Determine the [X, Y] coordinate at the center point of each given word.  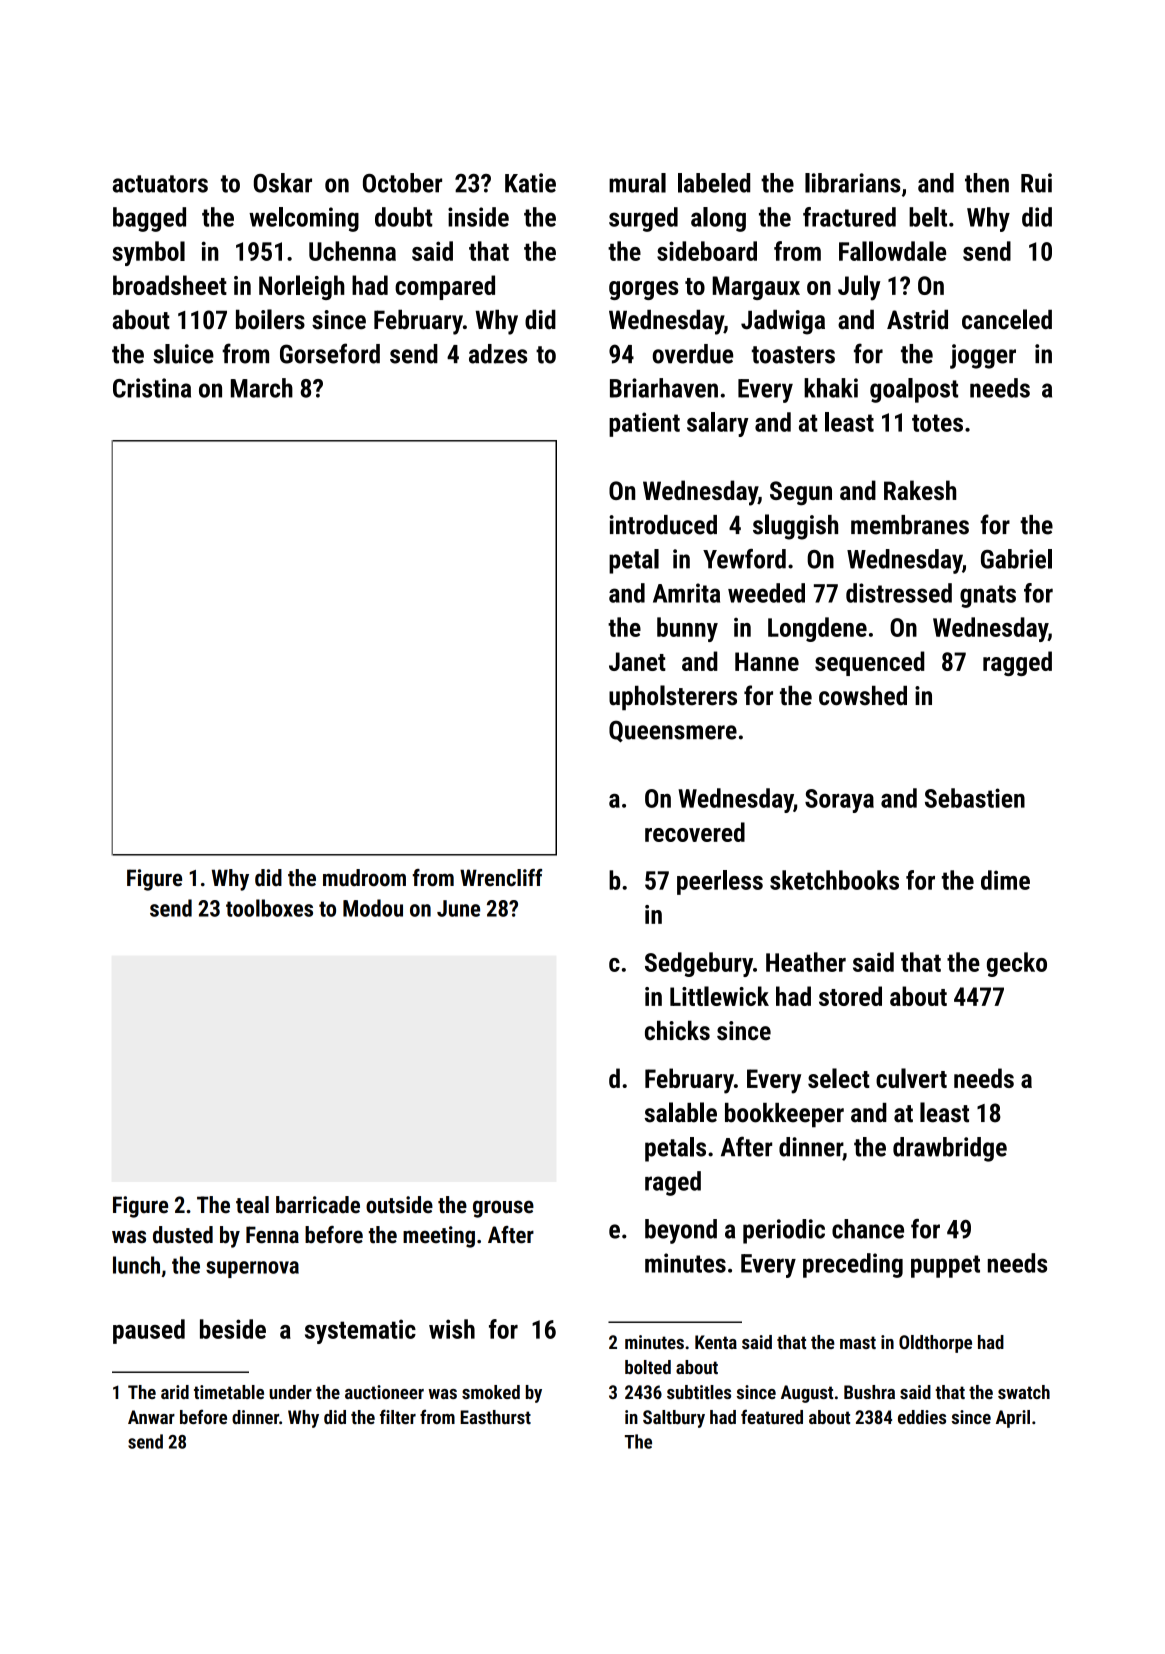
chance [868, 1229]
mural [637, 183]
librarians [853, 183]
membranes [910, 525]
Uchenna [352, 251]
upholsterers [673, 698]
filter [398, 1416]
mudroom [364, 878]
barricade [318, 1205]
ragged [1017, 663]
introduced [663, 525]
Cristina [152, 388]
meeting [439, 1237]
